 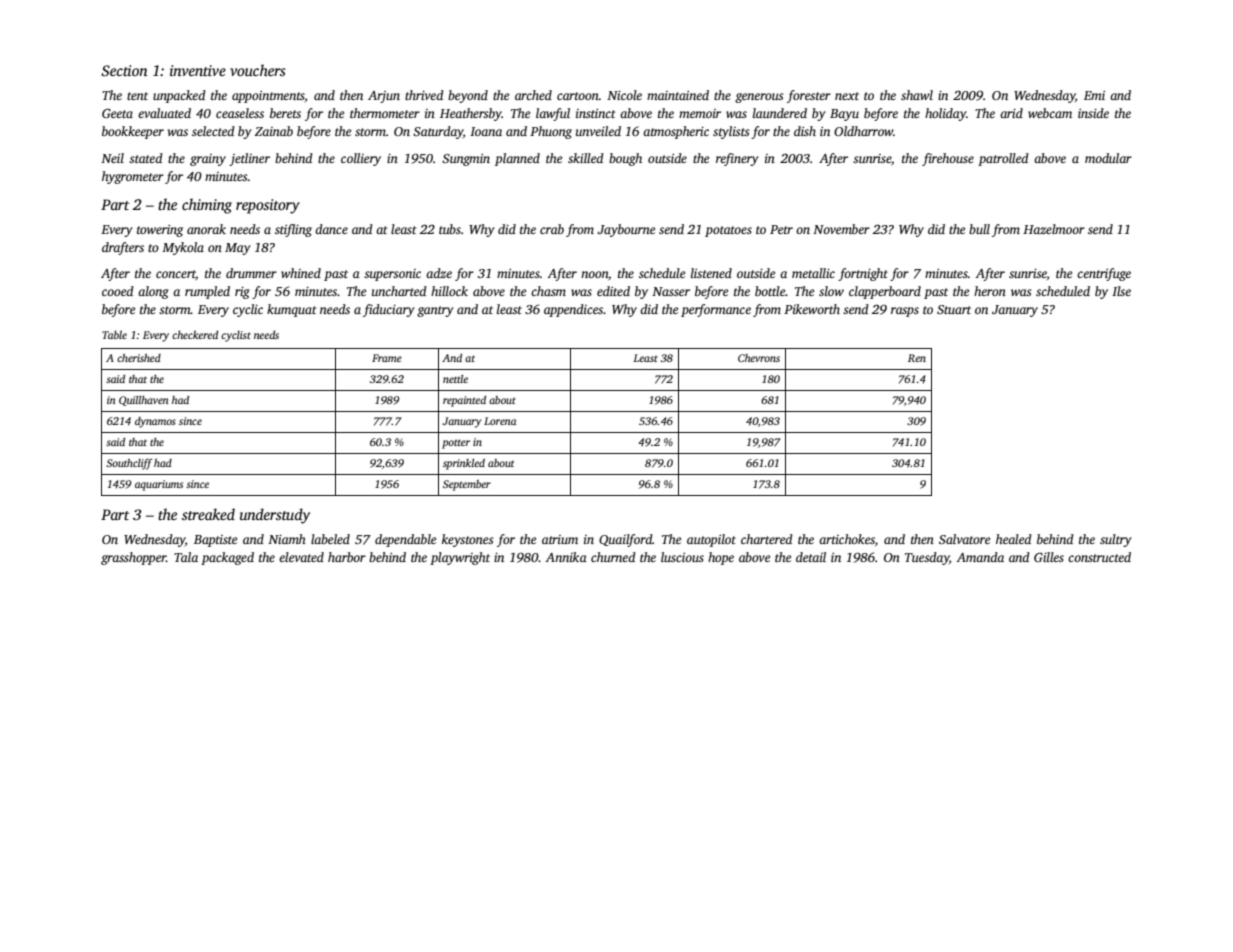 What do you see at coordinates (287, 539) in the image?
I see `Niamh` at bounding box center [287, 539].
